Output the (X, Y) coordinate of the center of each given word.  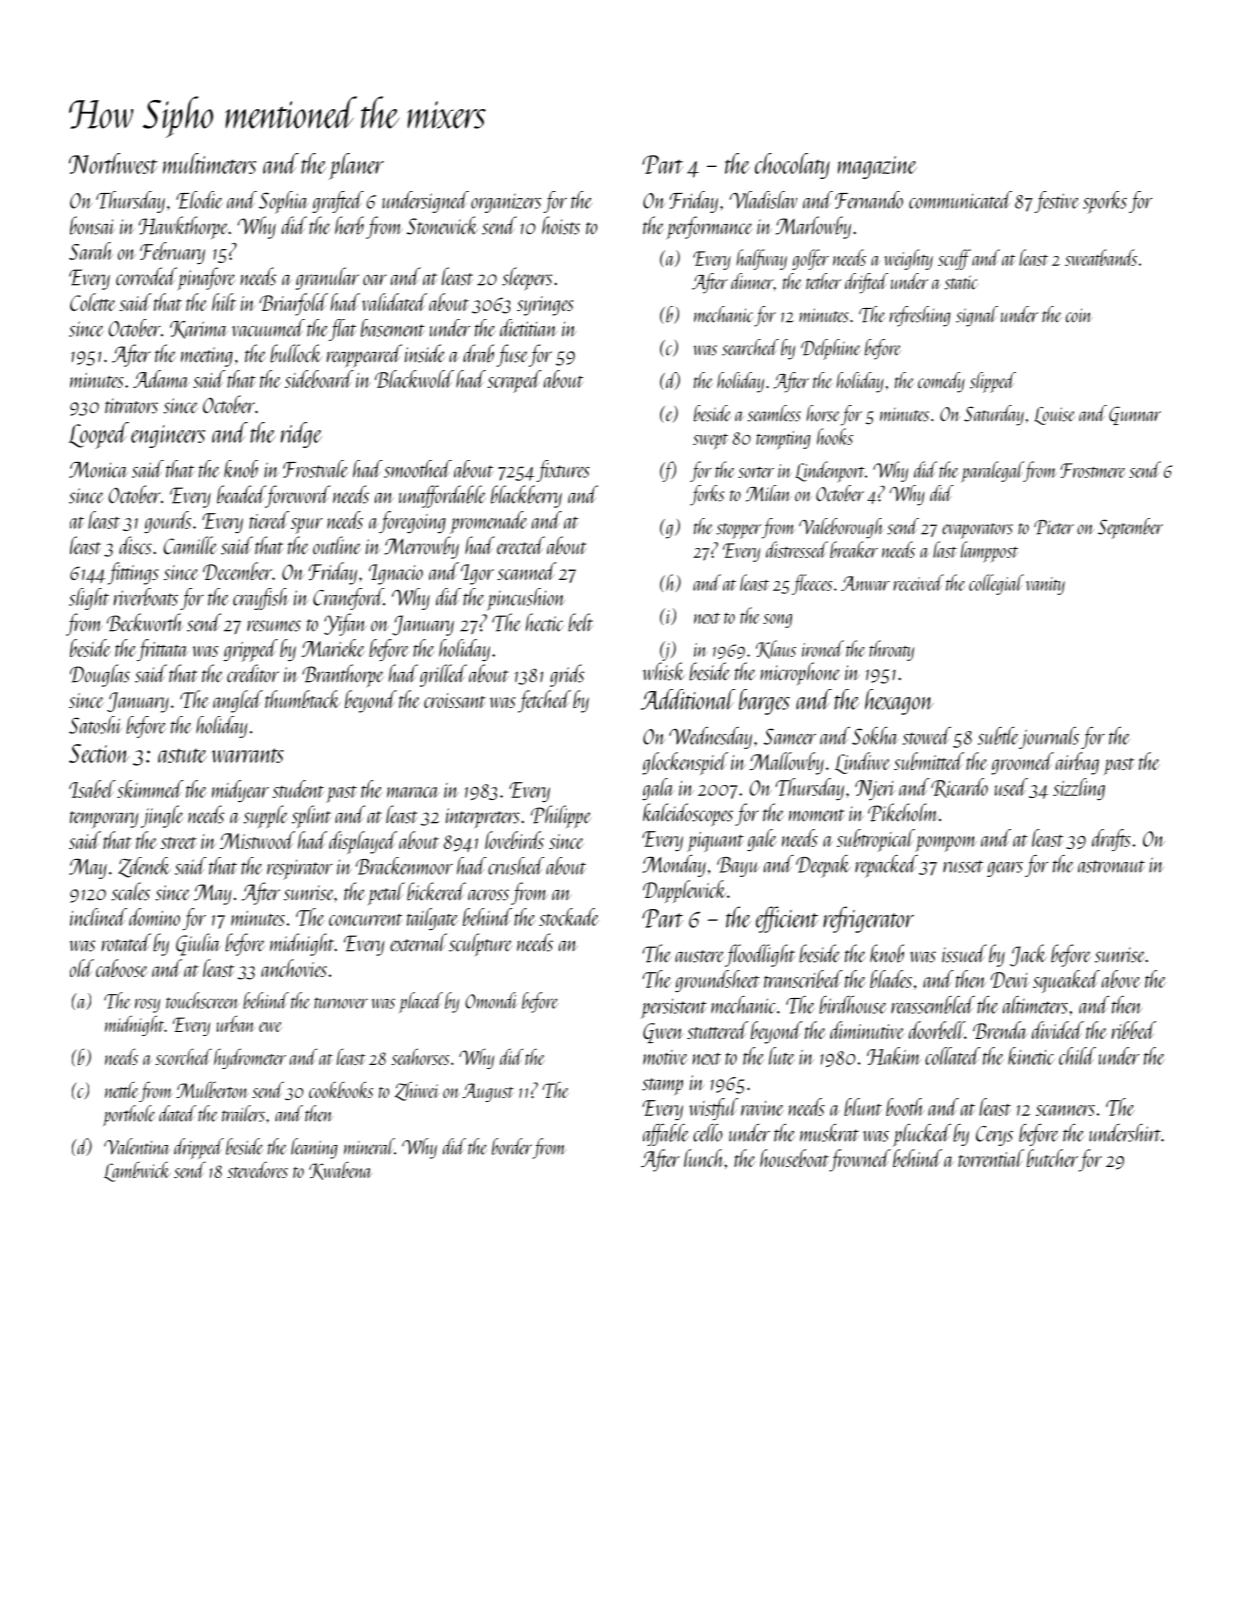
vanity (1045, 586)
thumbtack (303, 699)
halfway (761, 259)
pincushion (526, 599)
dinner (752, 281)
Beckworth (144, 622)
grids (567, 675)
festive (1056, 202)
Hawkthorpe (183, 227)
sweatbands (1101, 257)
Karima (199, 330)
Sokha (875, 736)
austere (699, 956)
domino (154, 917)
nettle (122, 1090)
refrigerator (868, 919)
